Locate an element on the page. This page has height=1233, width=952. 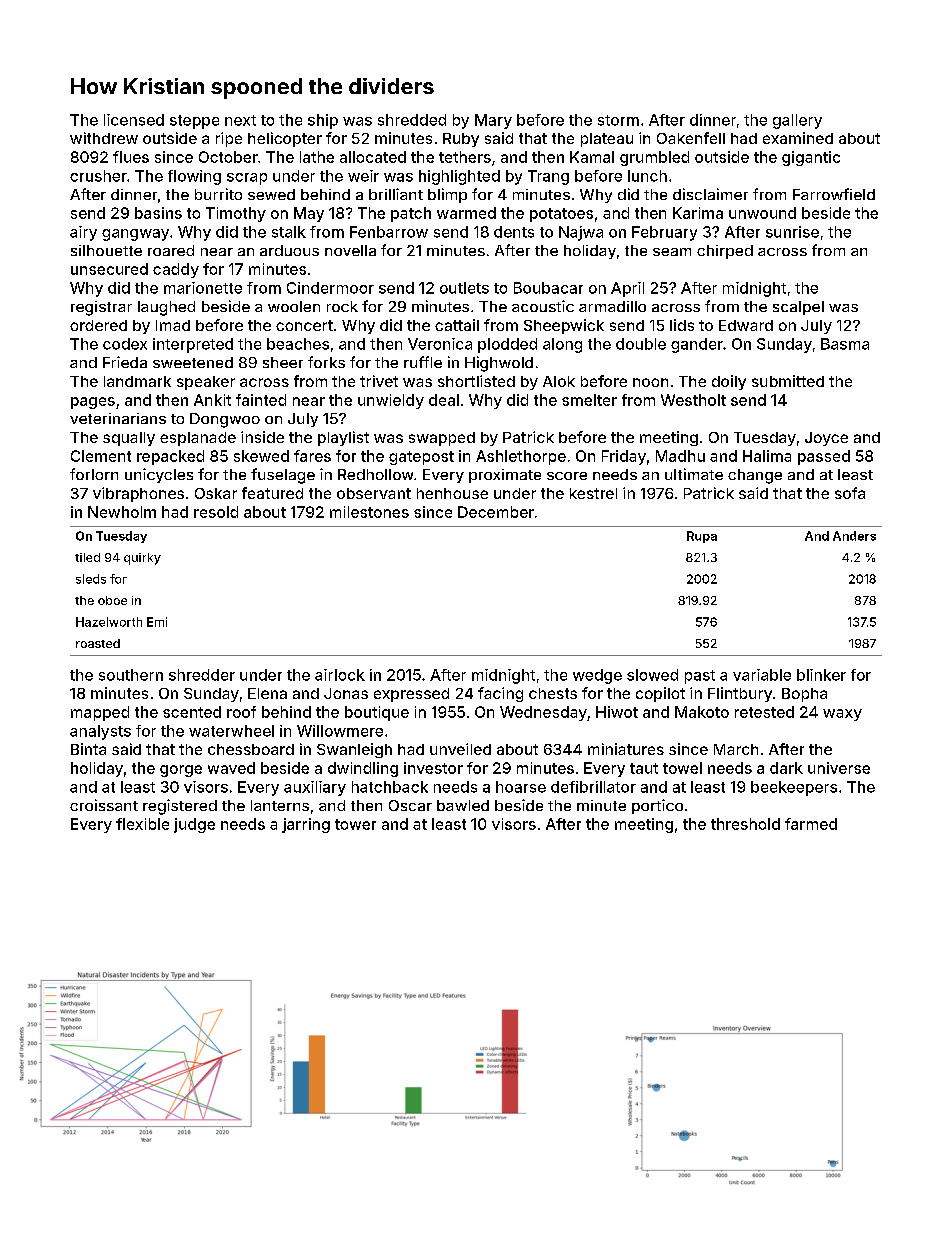
Newholm is located at coordinates (122, 512).
